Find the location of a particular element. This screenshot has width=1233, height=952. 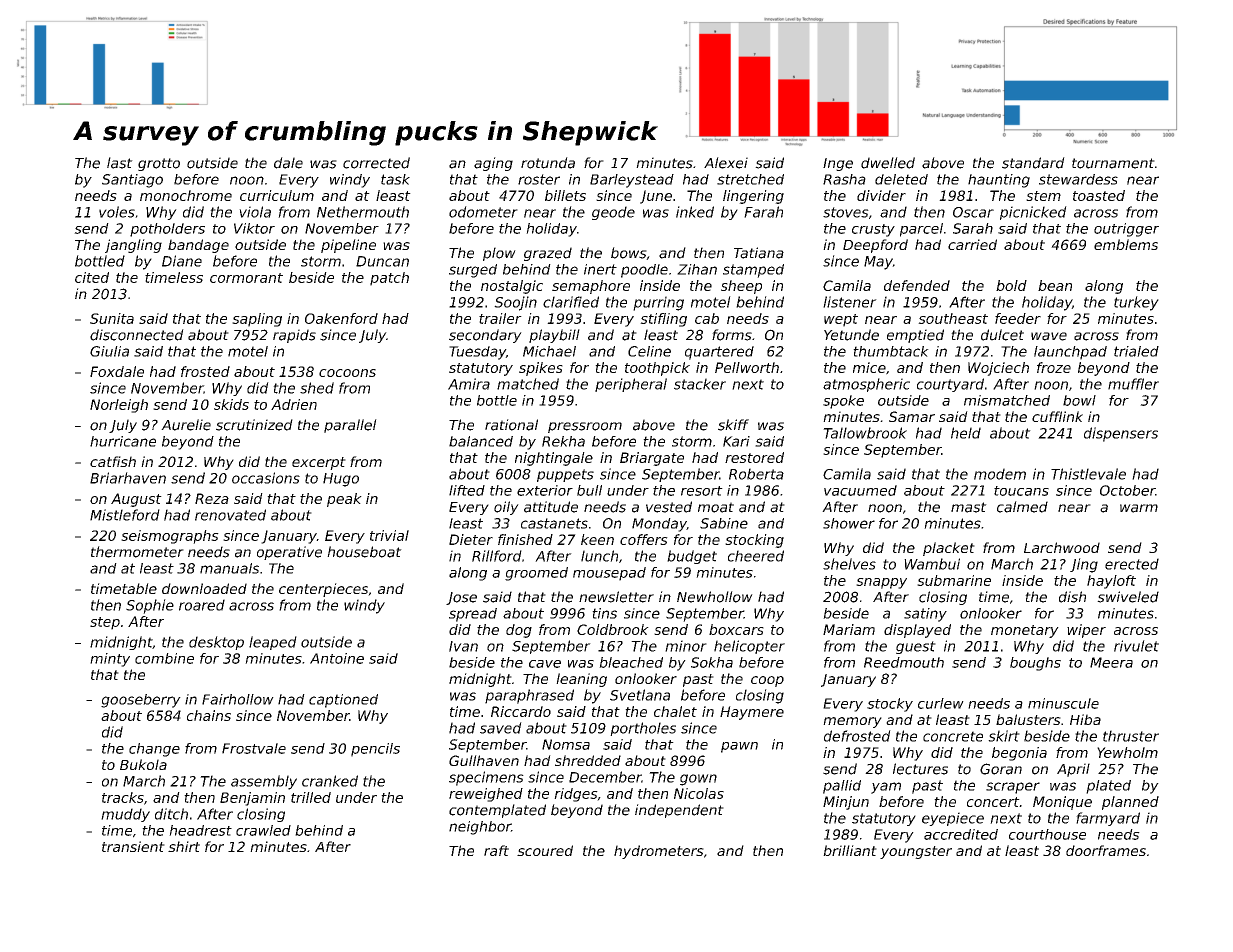

peak is located at coordinates (344, 500).
